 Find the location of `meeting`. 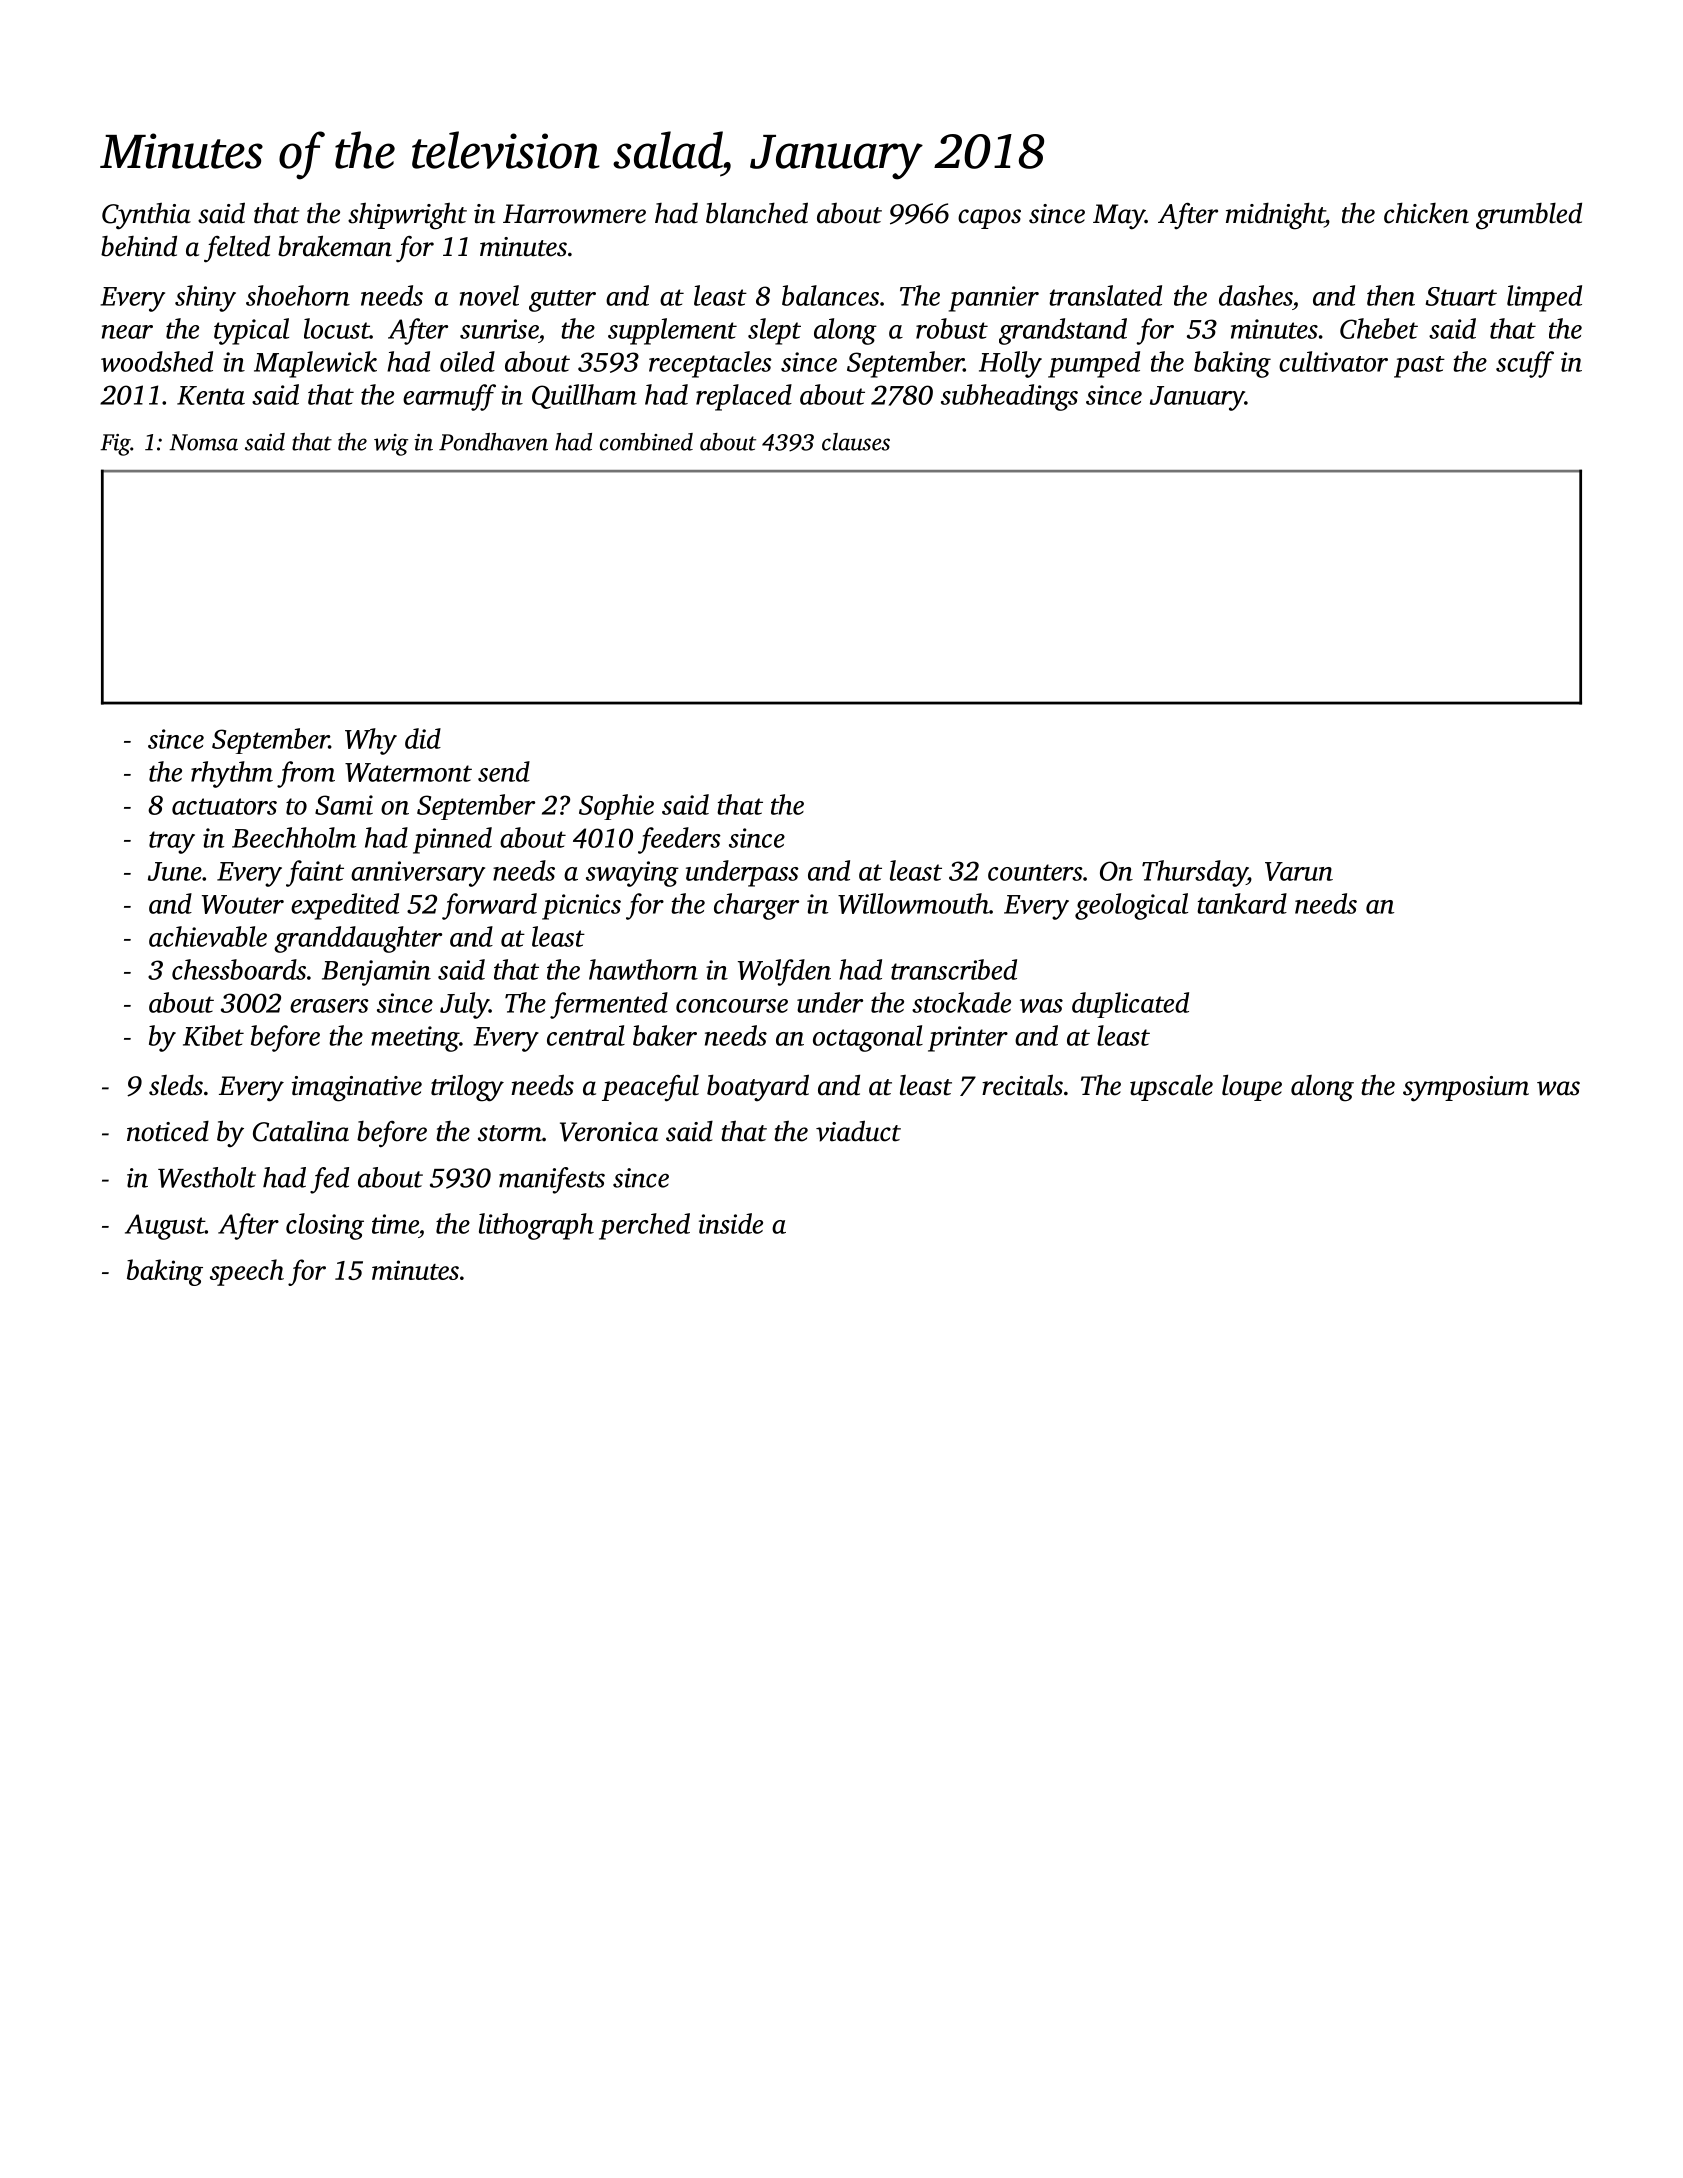

meeting is located at coordinates (415, 1039).
